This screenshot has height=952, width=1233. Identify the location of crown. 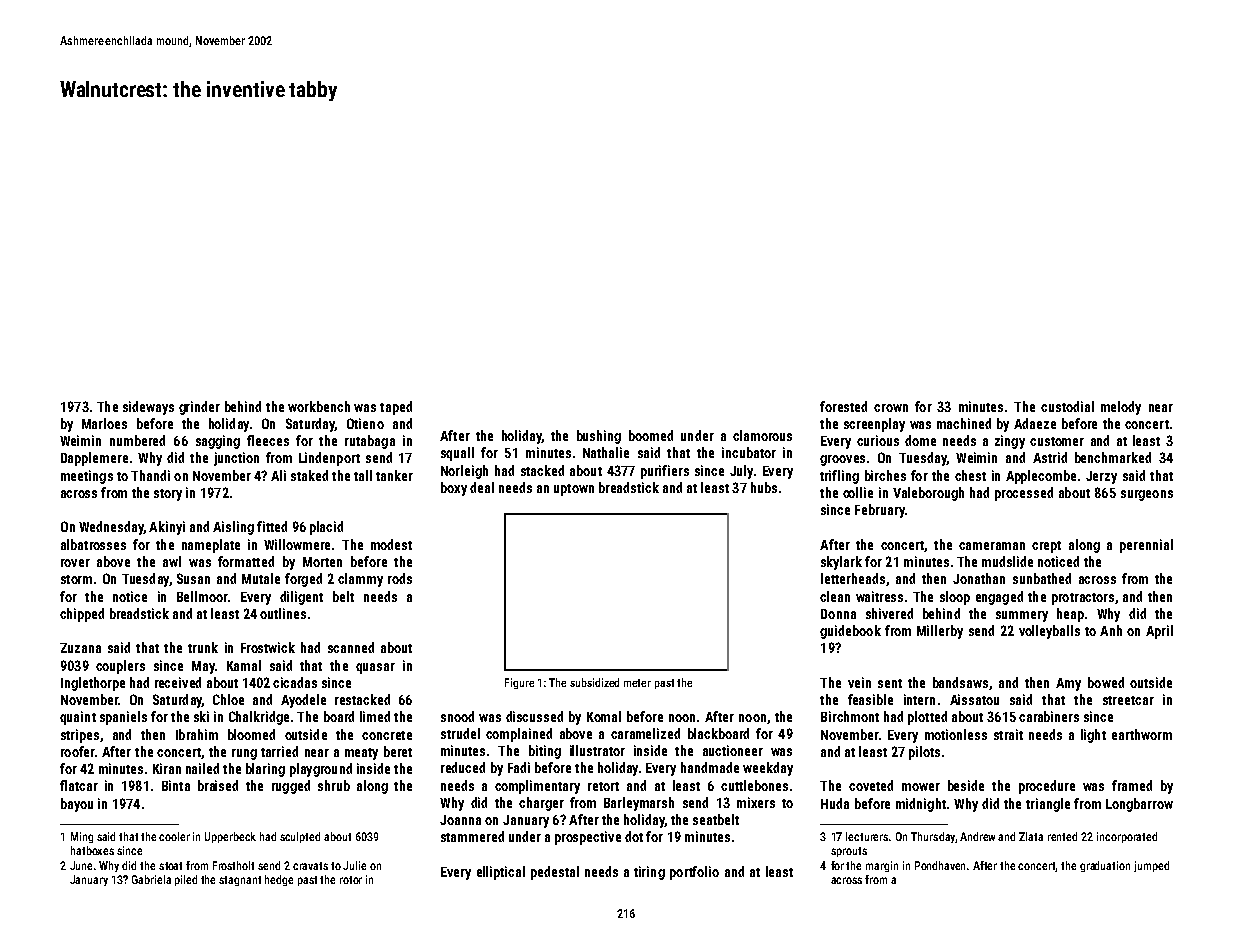
(891, 408).
